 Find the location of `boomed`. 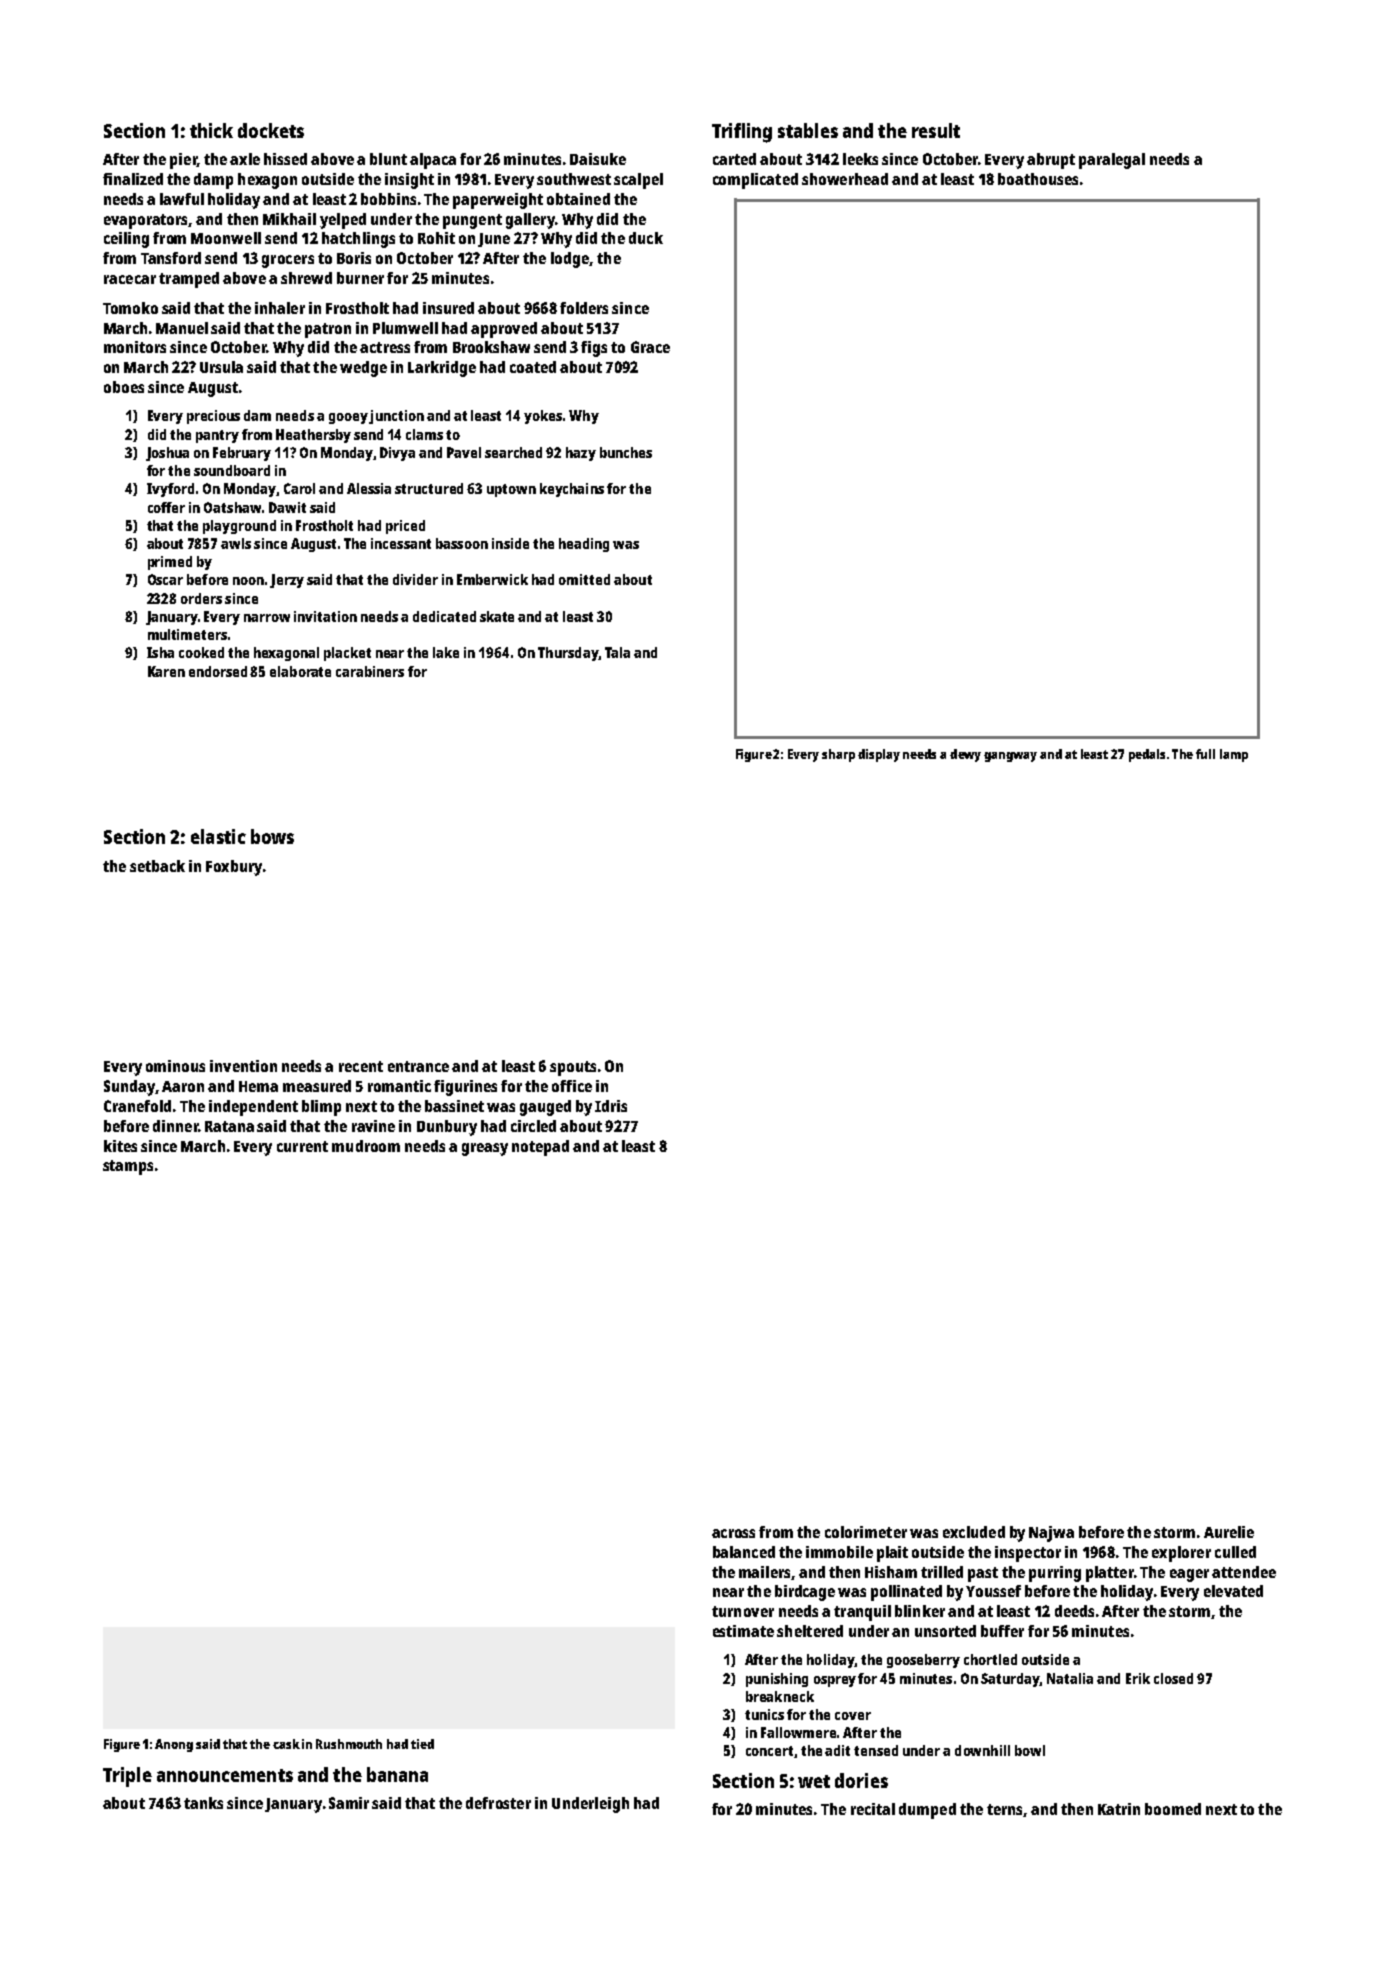

boomed is located at coordinates (1173, 1809).
